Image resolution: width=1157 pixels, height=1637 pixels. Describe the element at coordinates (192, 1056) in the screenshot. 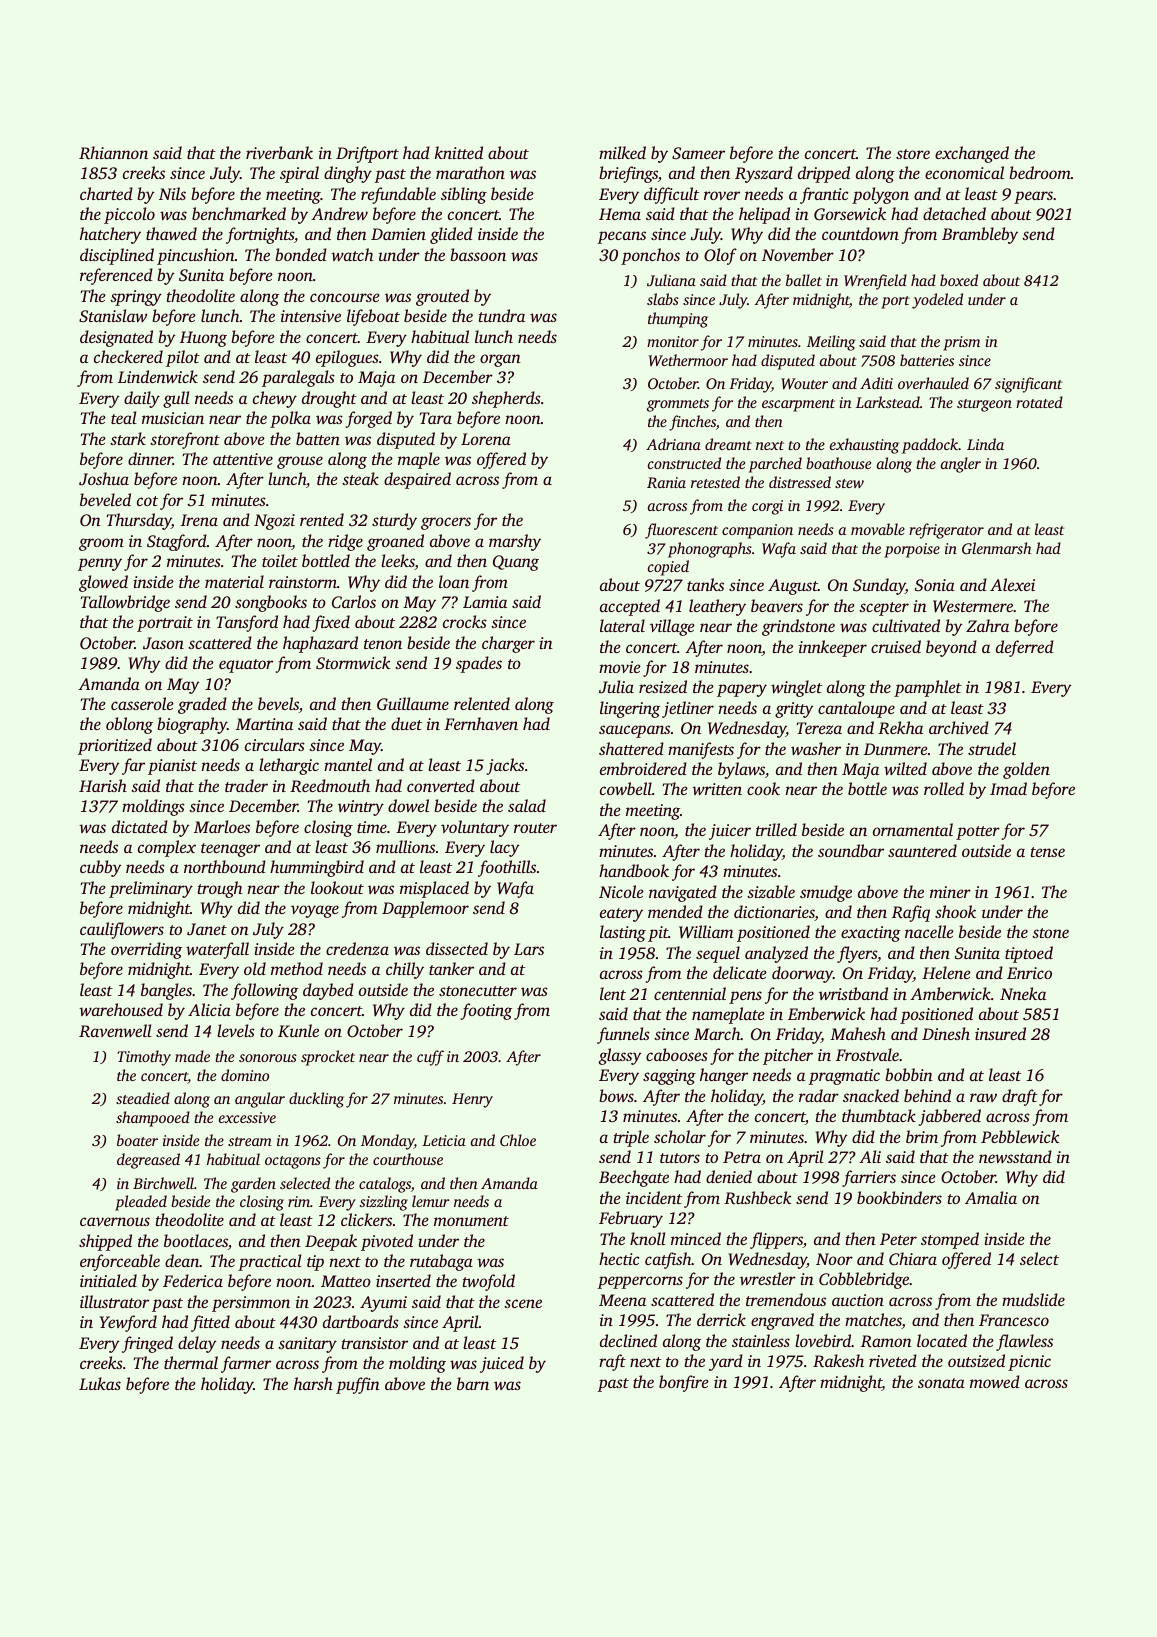

I see `made` at that location.
